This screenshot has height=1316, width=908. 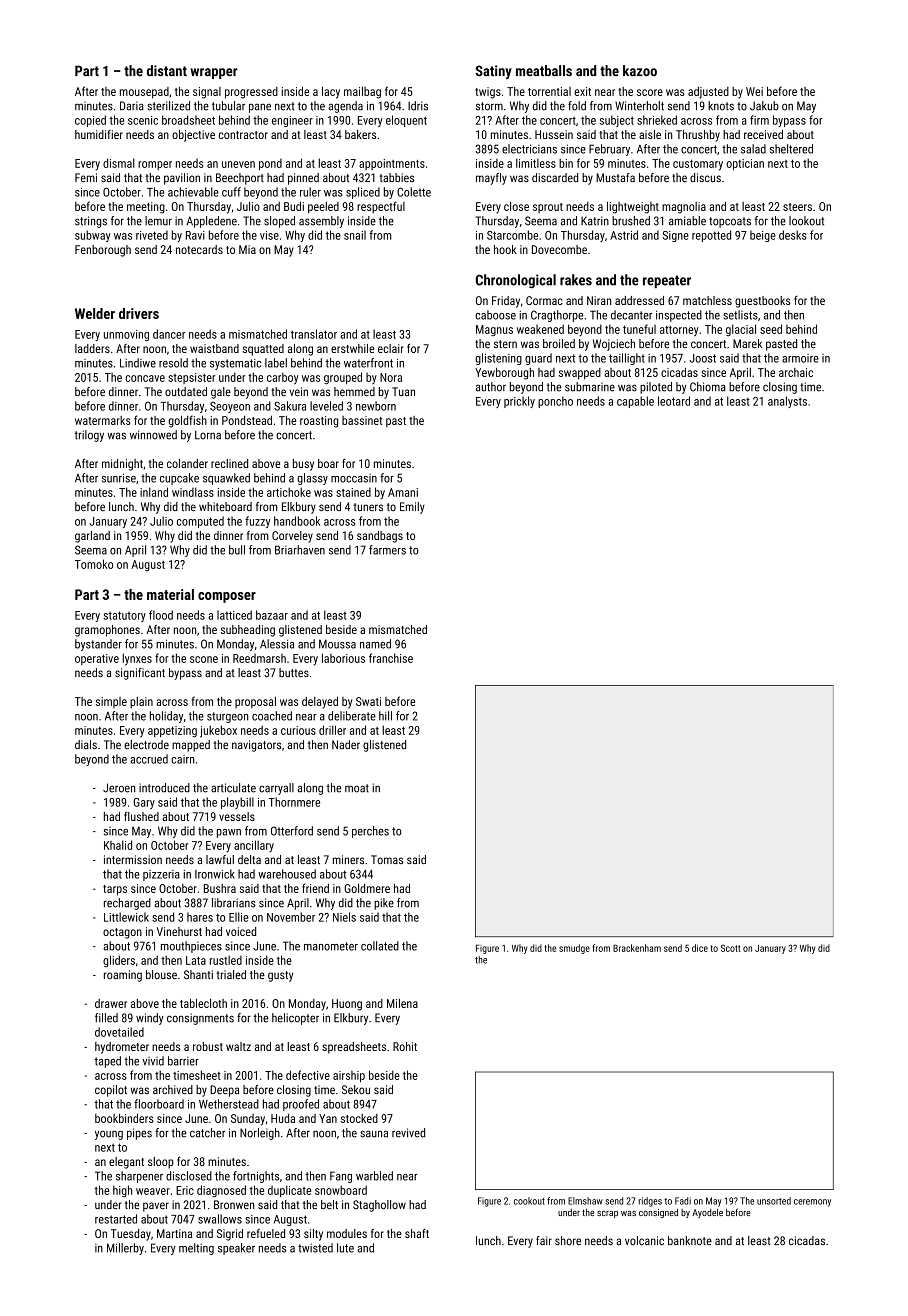 I want to click on meatballs, so click(x=544, y=70).
